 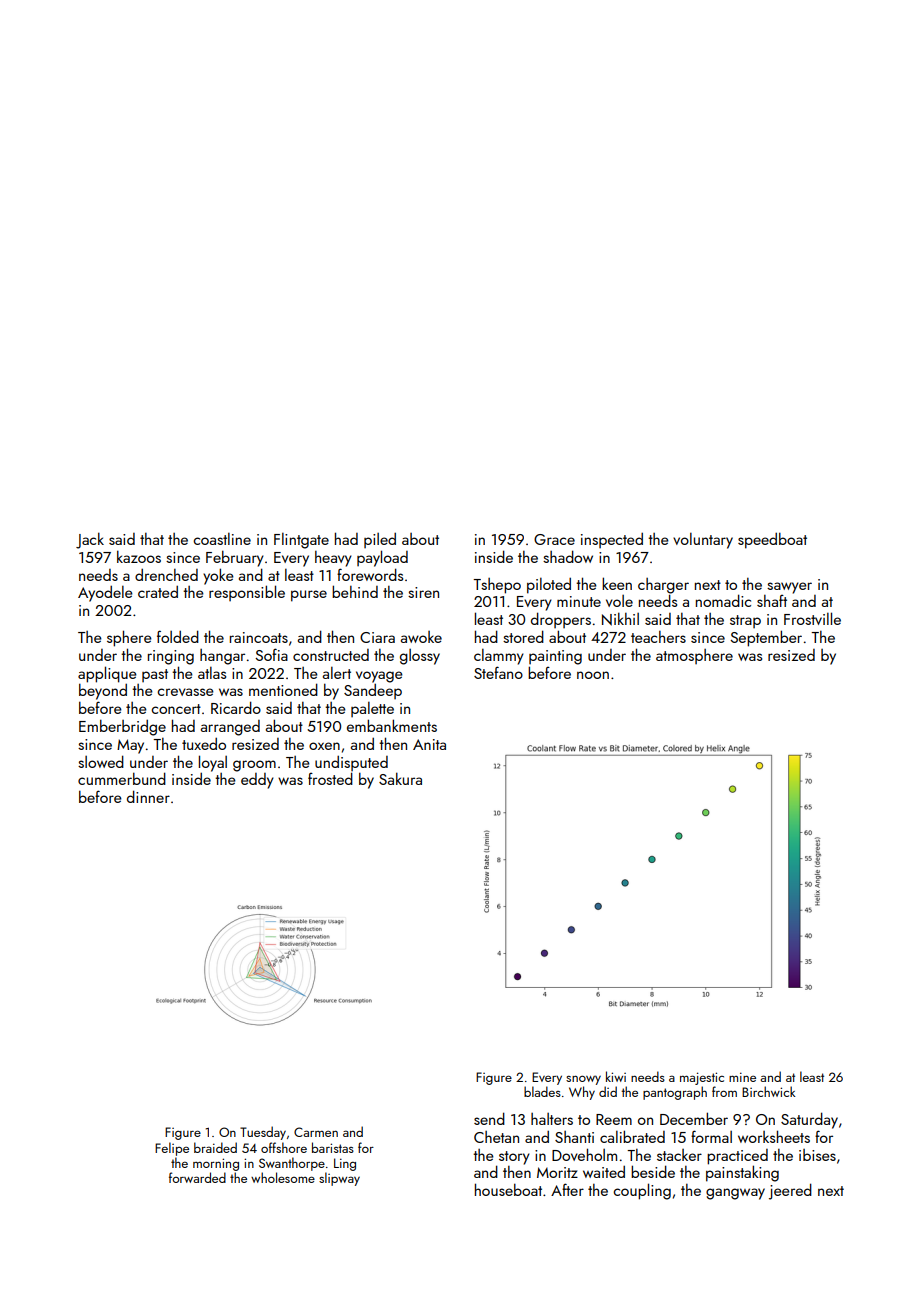 What do you see at coordinates (333, 559) in the screenshot?
I see `heavy` at bounding box center [333, 559].
